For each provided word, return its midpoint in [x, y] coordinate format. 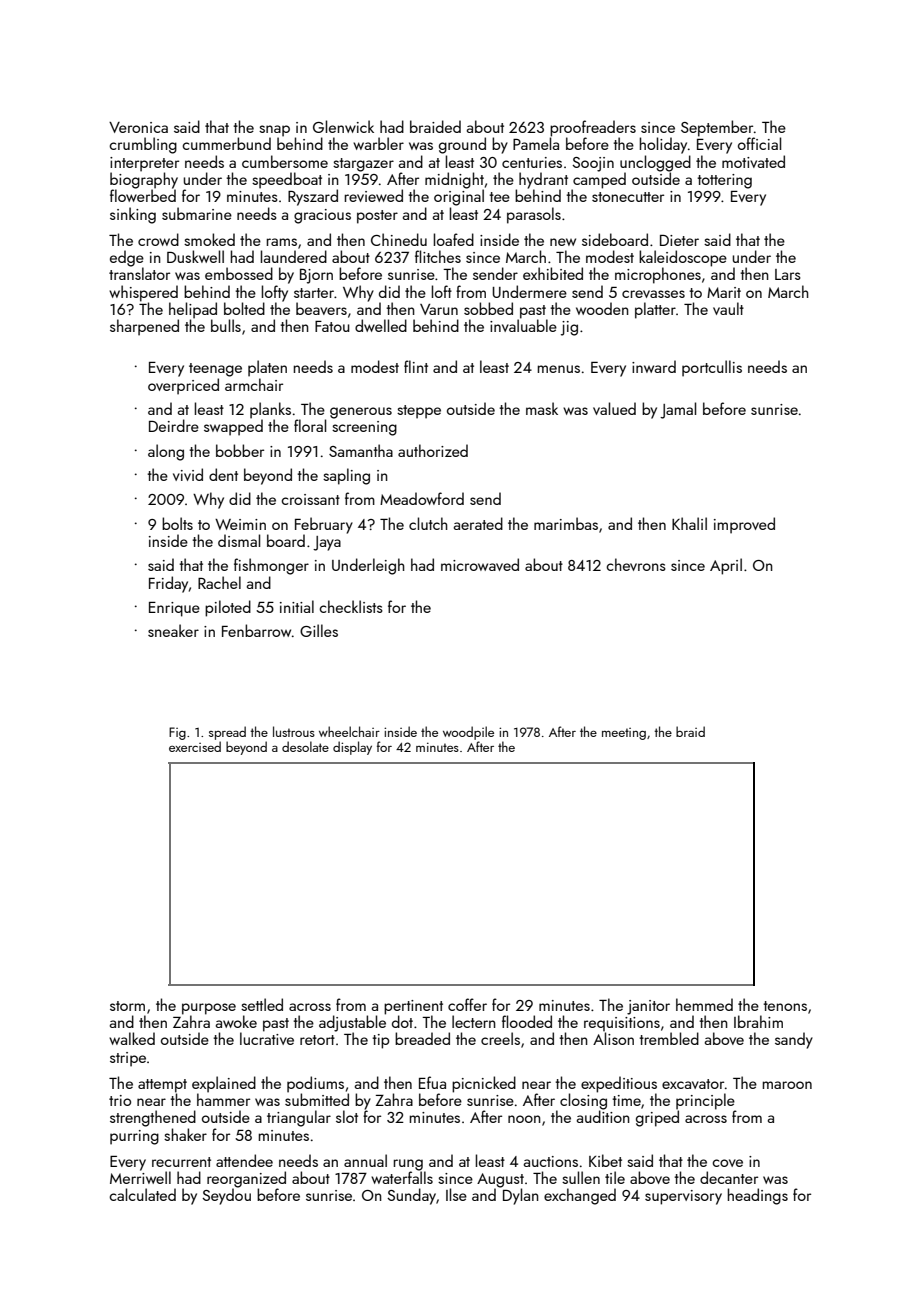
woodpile [468, 733]
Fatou [332, 326]
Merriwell [140, 1177]
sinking [133, 215]
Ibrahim [758, 1021]
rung [408, 1165]
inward [654, 366]
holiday [663, 145]
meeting [624, 734]
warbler [378, 143]
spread [227, 733]
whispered [143, 293]
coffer [467, 1004]
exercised [195, 746]
